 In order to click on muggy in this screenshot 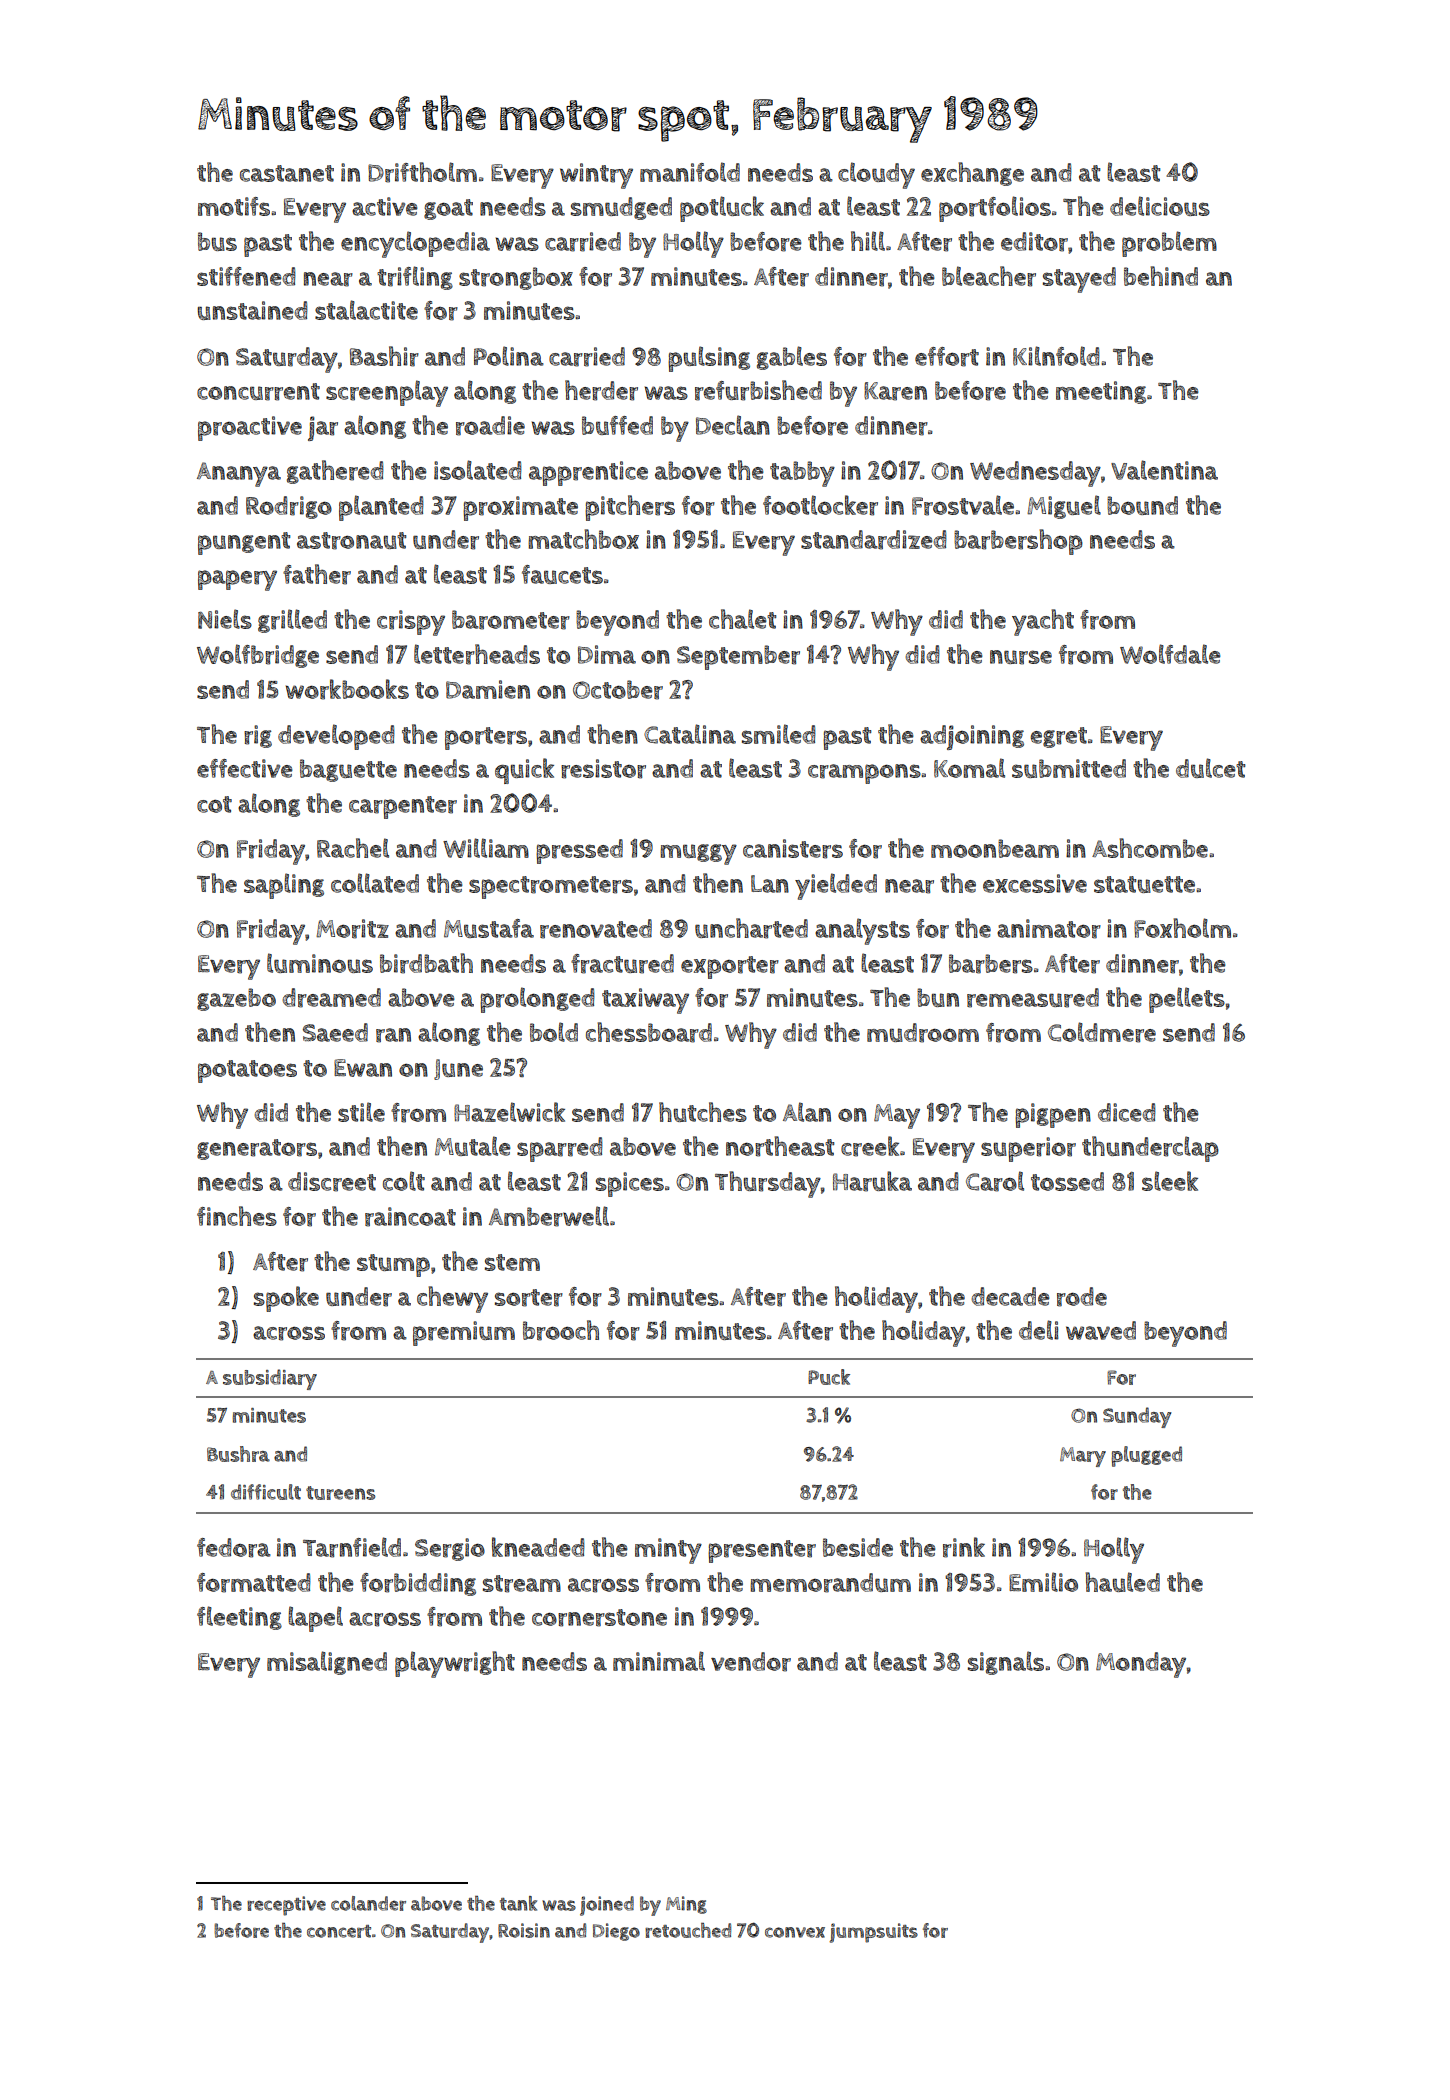, I will do `click(698, 854)`.
